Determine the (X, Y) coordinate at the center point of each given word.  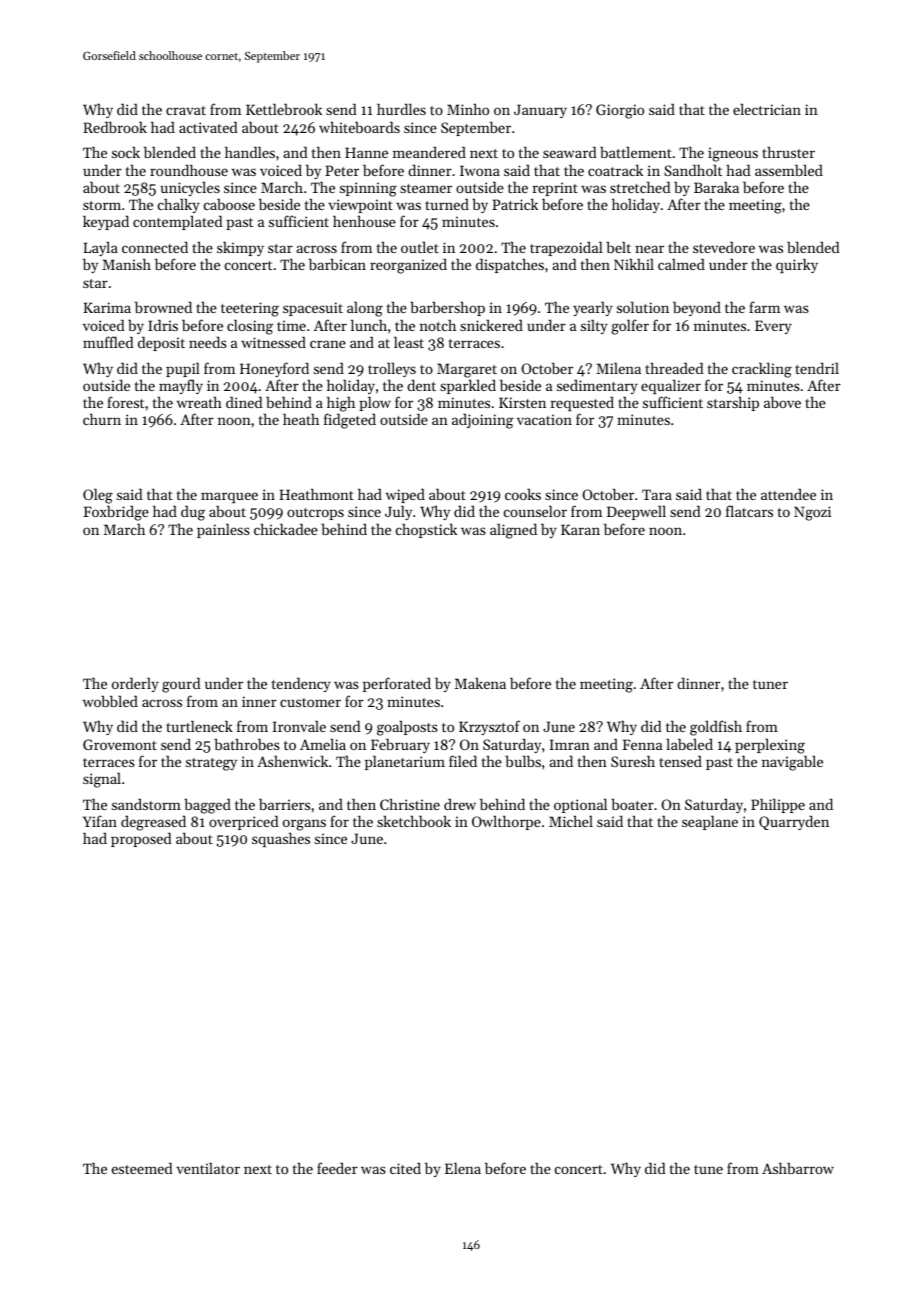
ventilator (208, 1168)
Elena (463, 1168)
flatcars (749, 511)
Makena (480, 683)
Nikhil (634, 264)
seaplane (710, 822)
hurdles (401, 109)
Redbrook (115, 127)
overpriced (244, 822)
